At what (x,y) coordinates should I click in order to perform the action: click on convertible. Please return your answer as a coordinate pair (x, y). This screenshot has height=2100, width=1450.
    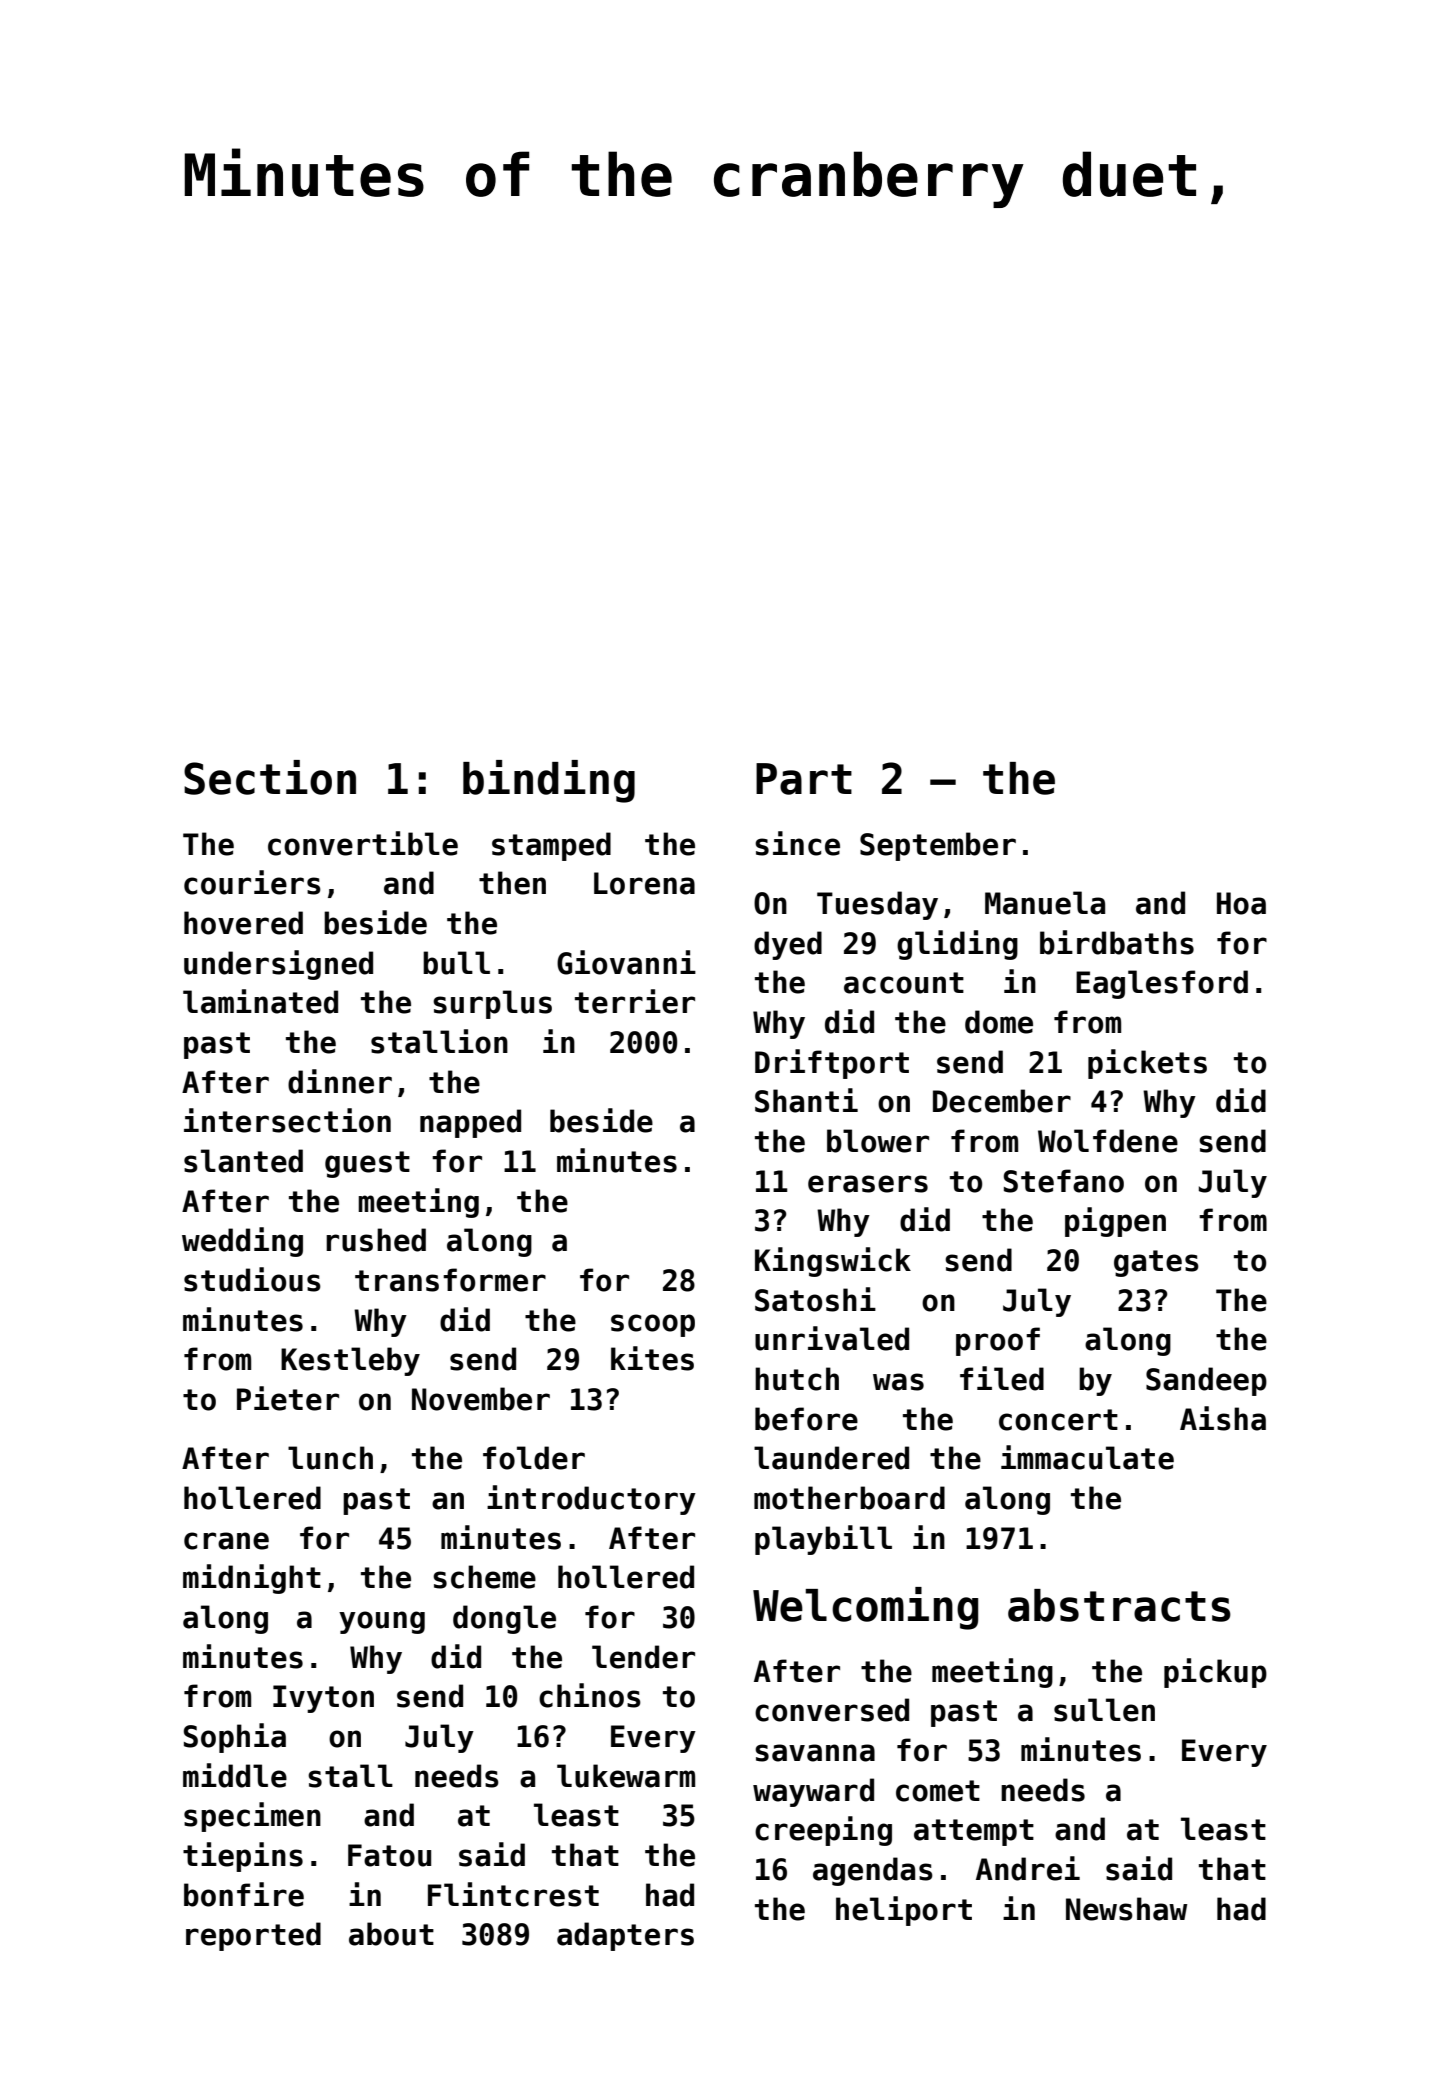
    Looking at the image, I should click on (363, 843).
